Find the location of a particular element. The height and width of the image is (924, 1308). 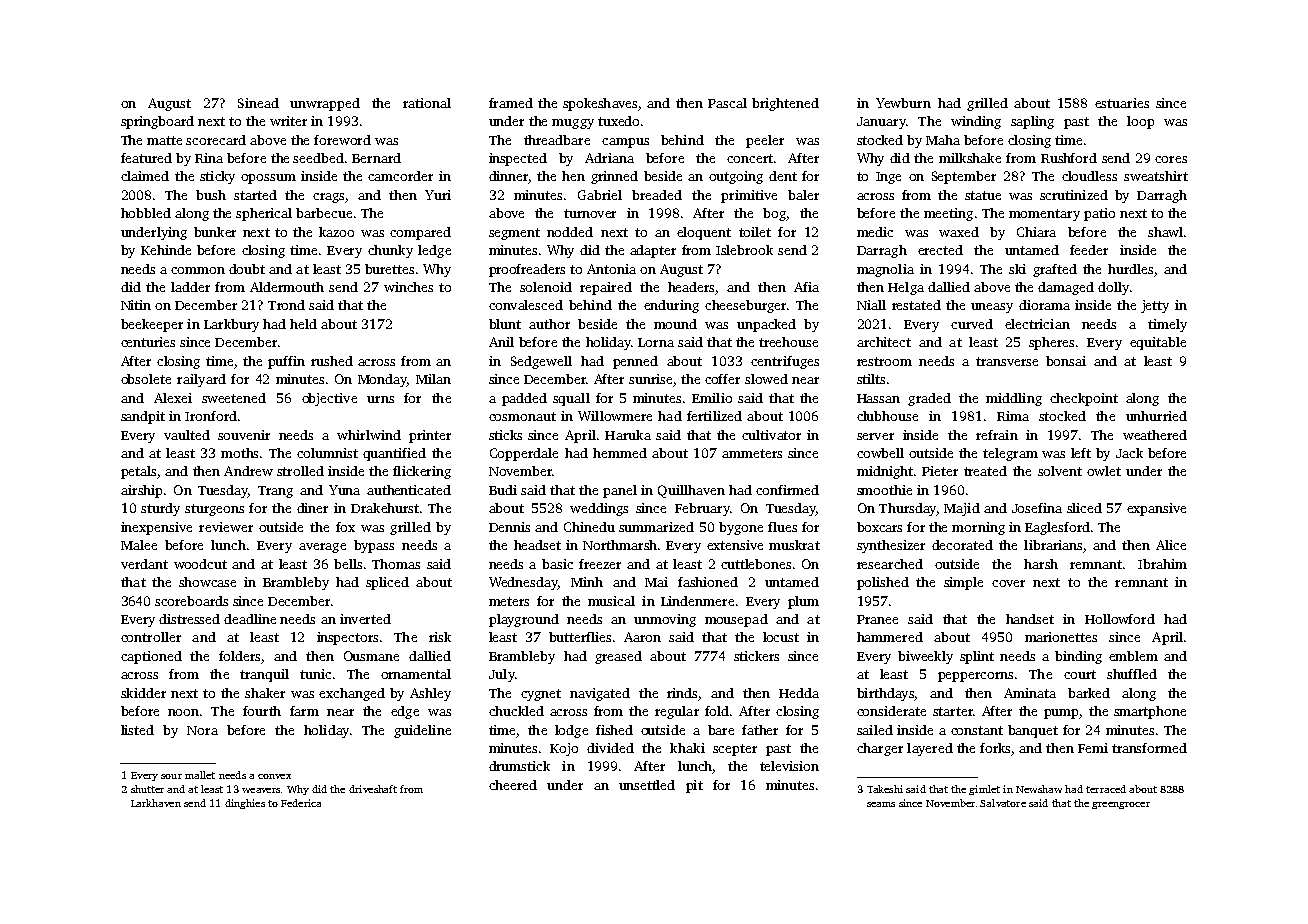

framed is located at coordinates (511, 103).
